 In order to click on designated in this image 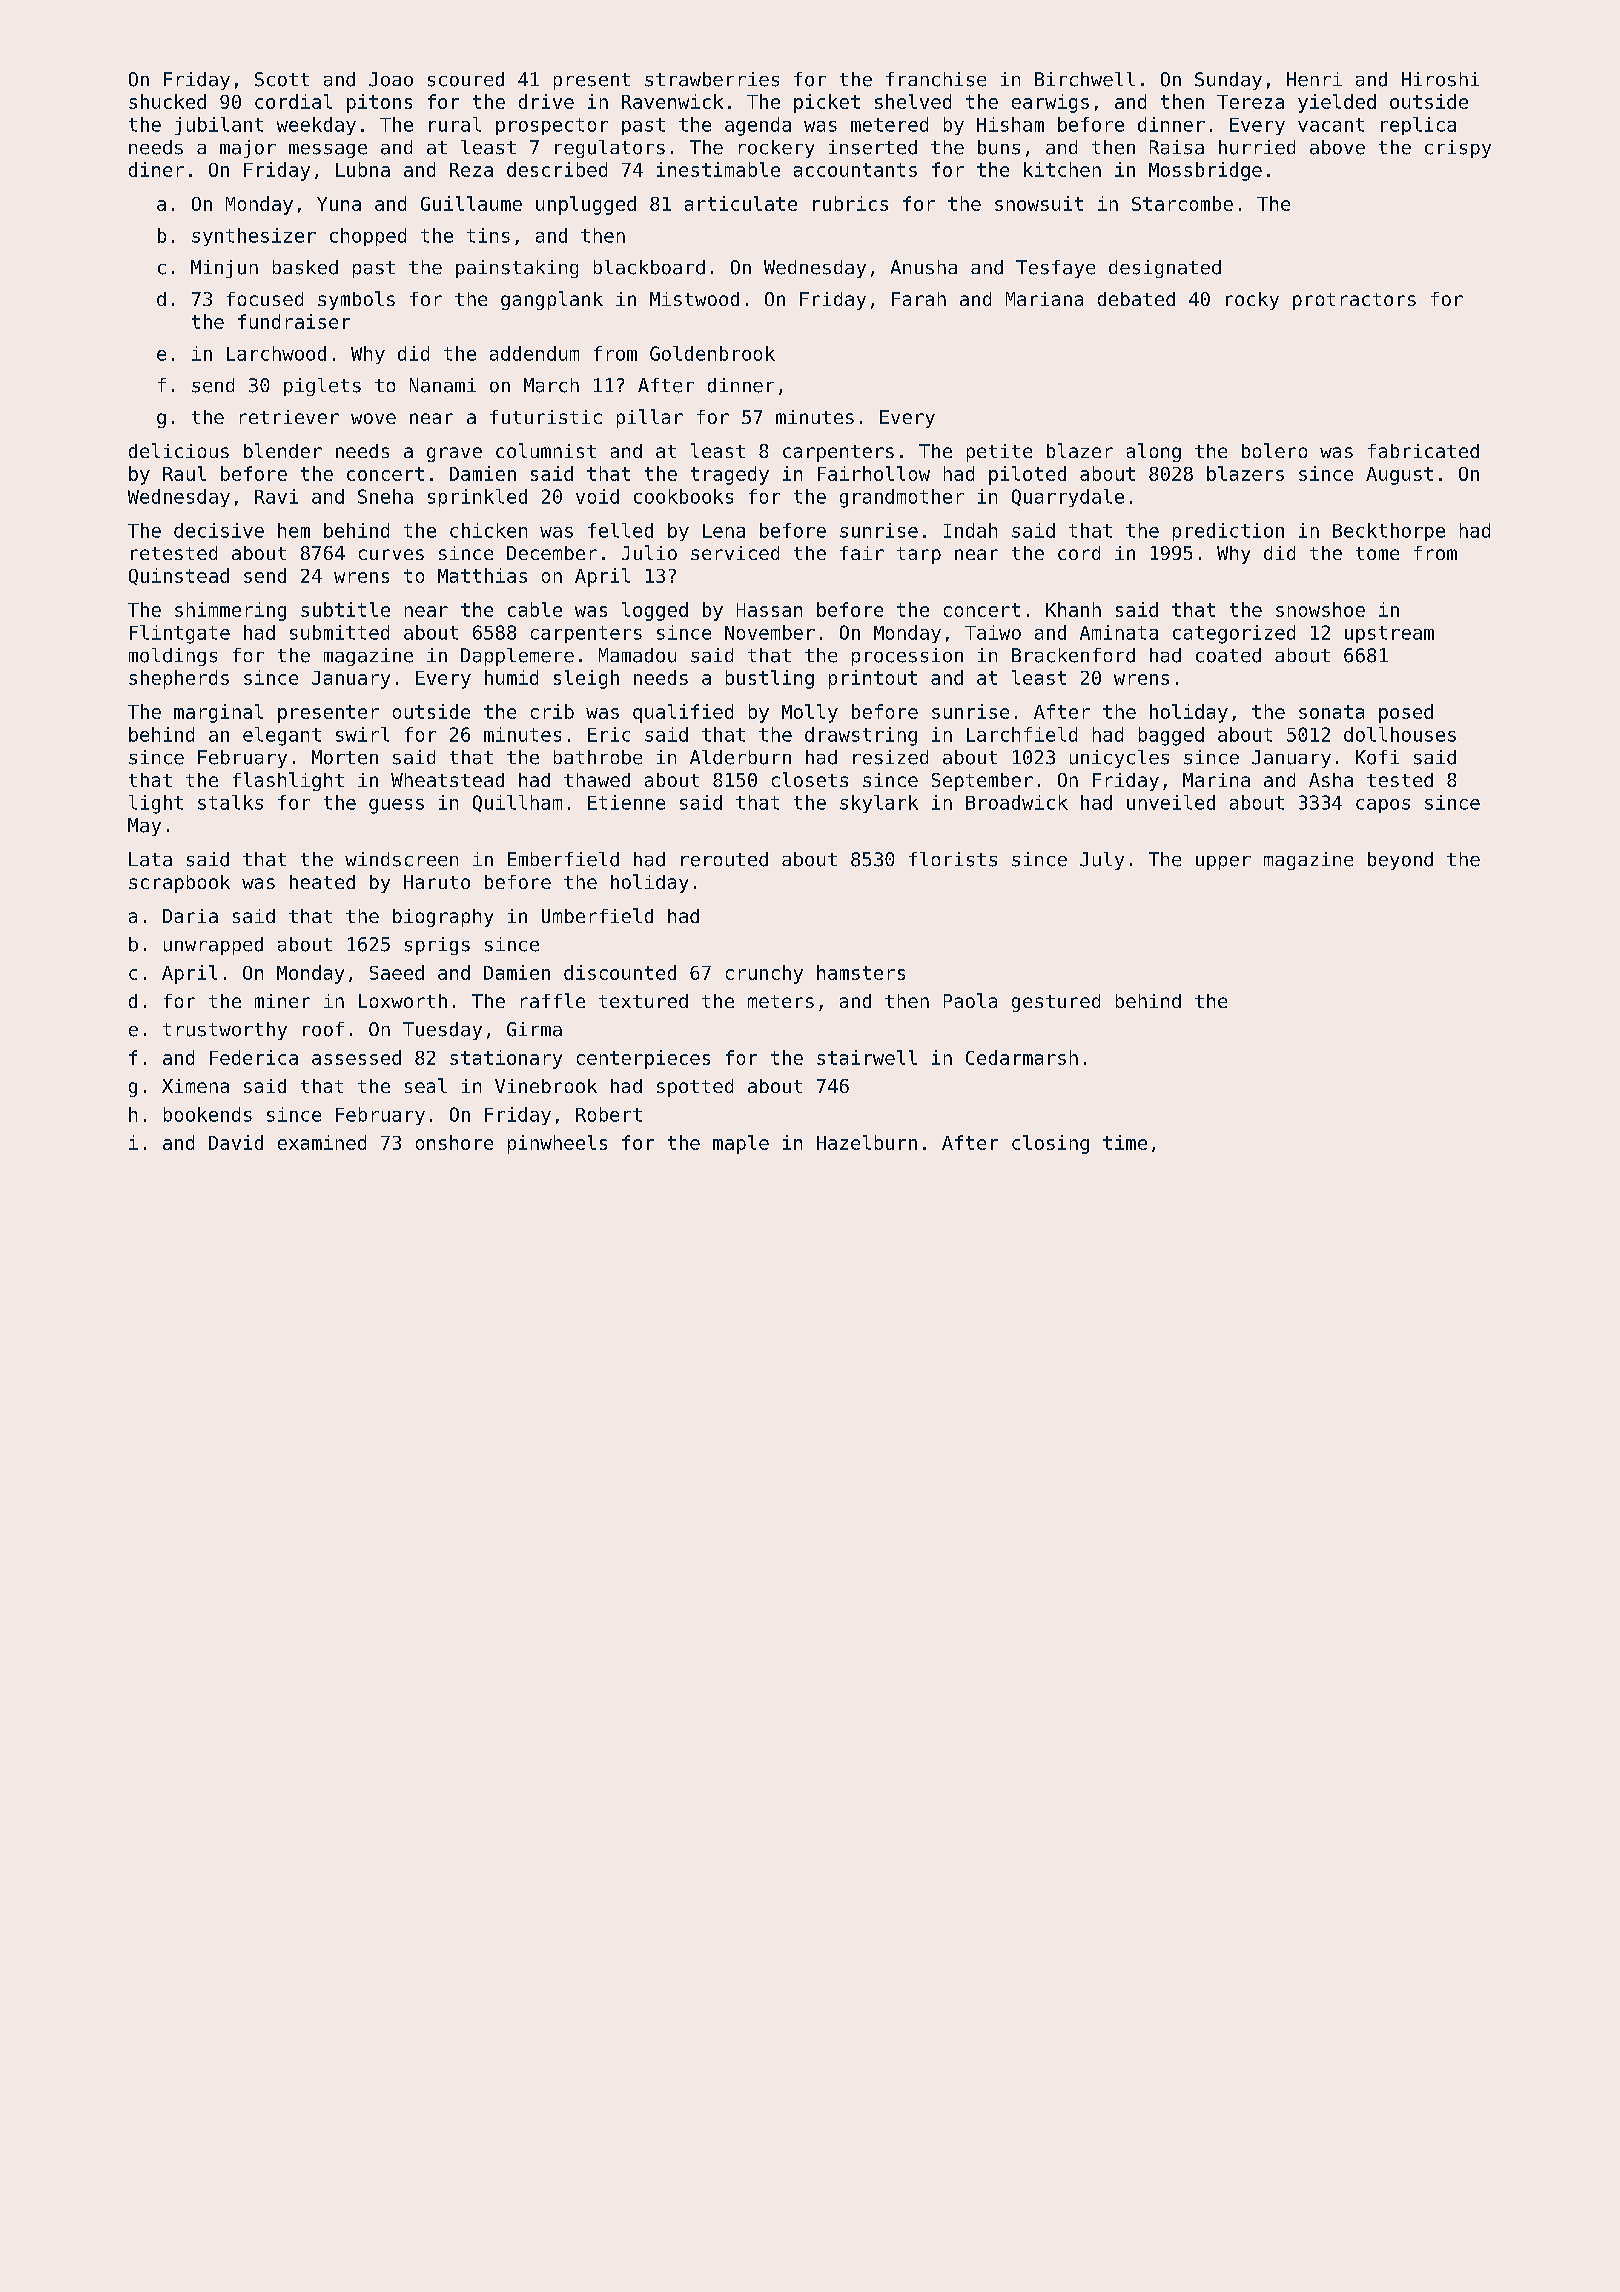, I will do `click(1165, 269)`.
